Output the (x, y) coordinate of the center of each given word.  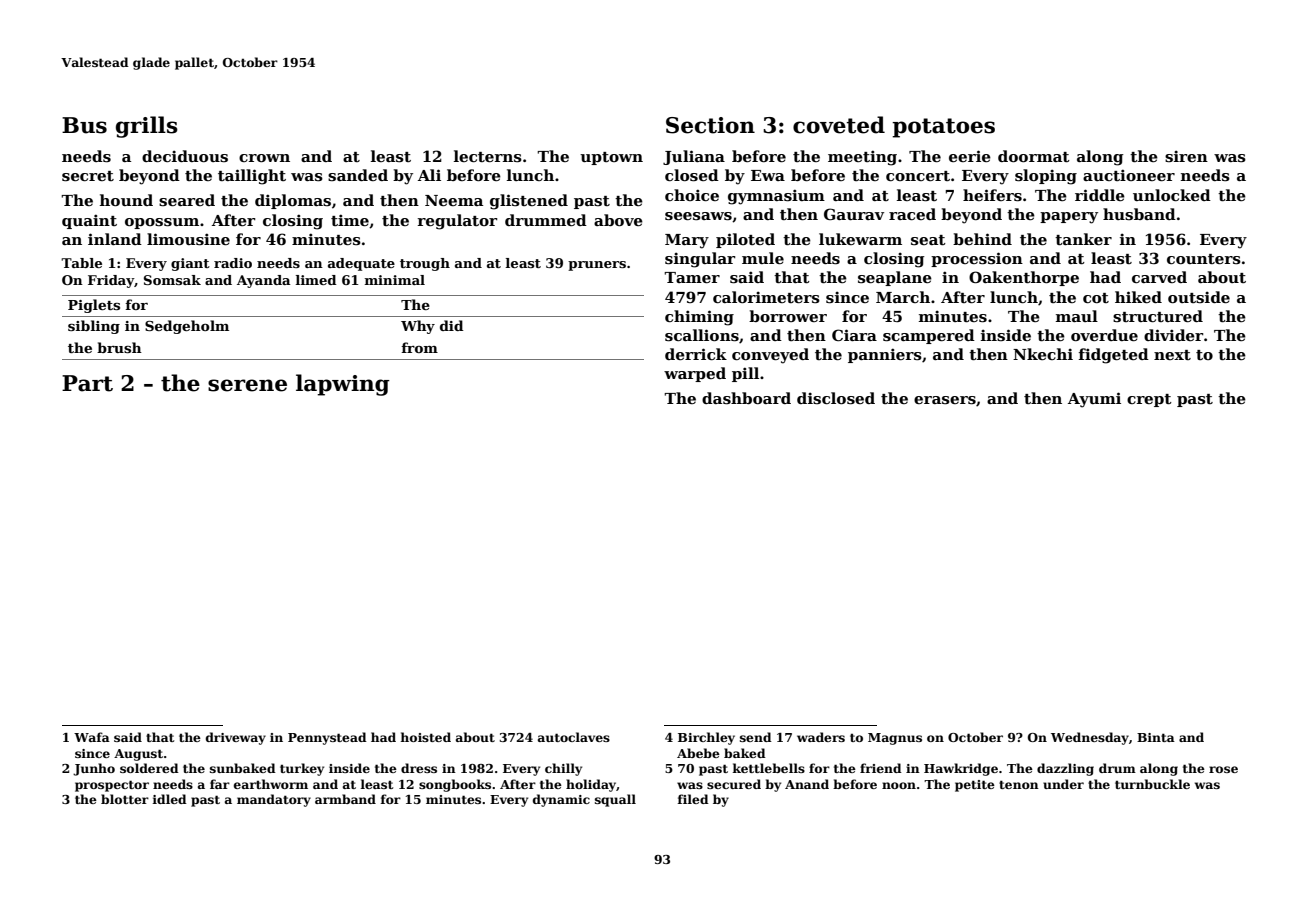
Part (87, 383)
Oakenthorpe (1024, 278)
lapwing (343, 385)
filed (693, 799)
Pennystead (327, 738)
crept (1149, 400)
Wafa (92, 737)
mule (763, 258)
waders (821, 737)
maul (1077, 316)
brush (119, 347)
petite (975, 786)
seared (187, 200)
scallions (702, 335)
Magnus (895, 739)
